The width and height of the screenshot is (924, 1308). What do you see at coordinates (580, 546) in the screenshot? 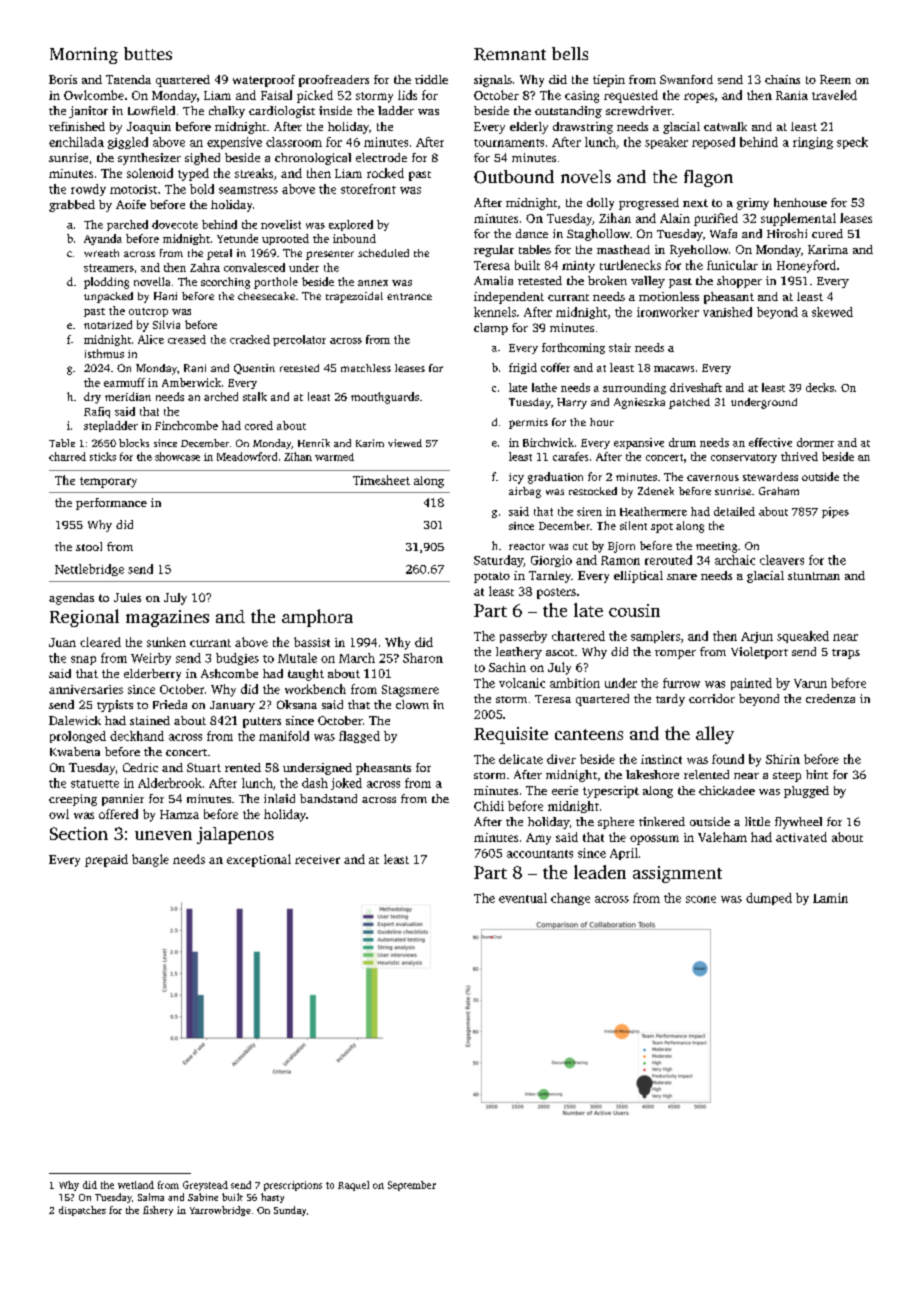
I see `cut` at bounding box center [580, 546].
